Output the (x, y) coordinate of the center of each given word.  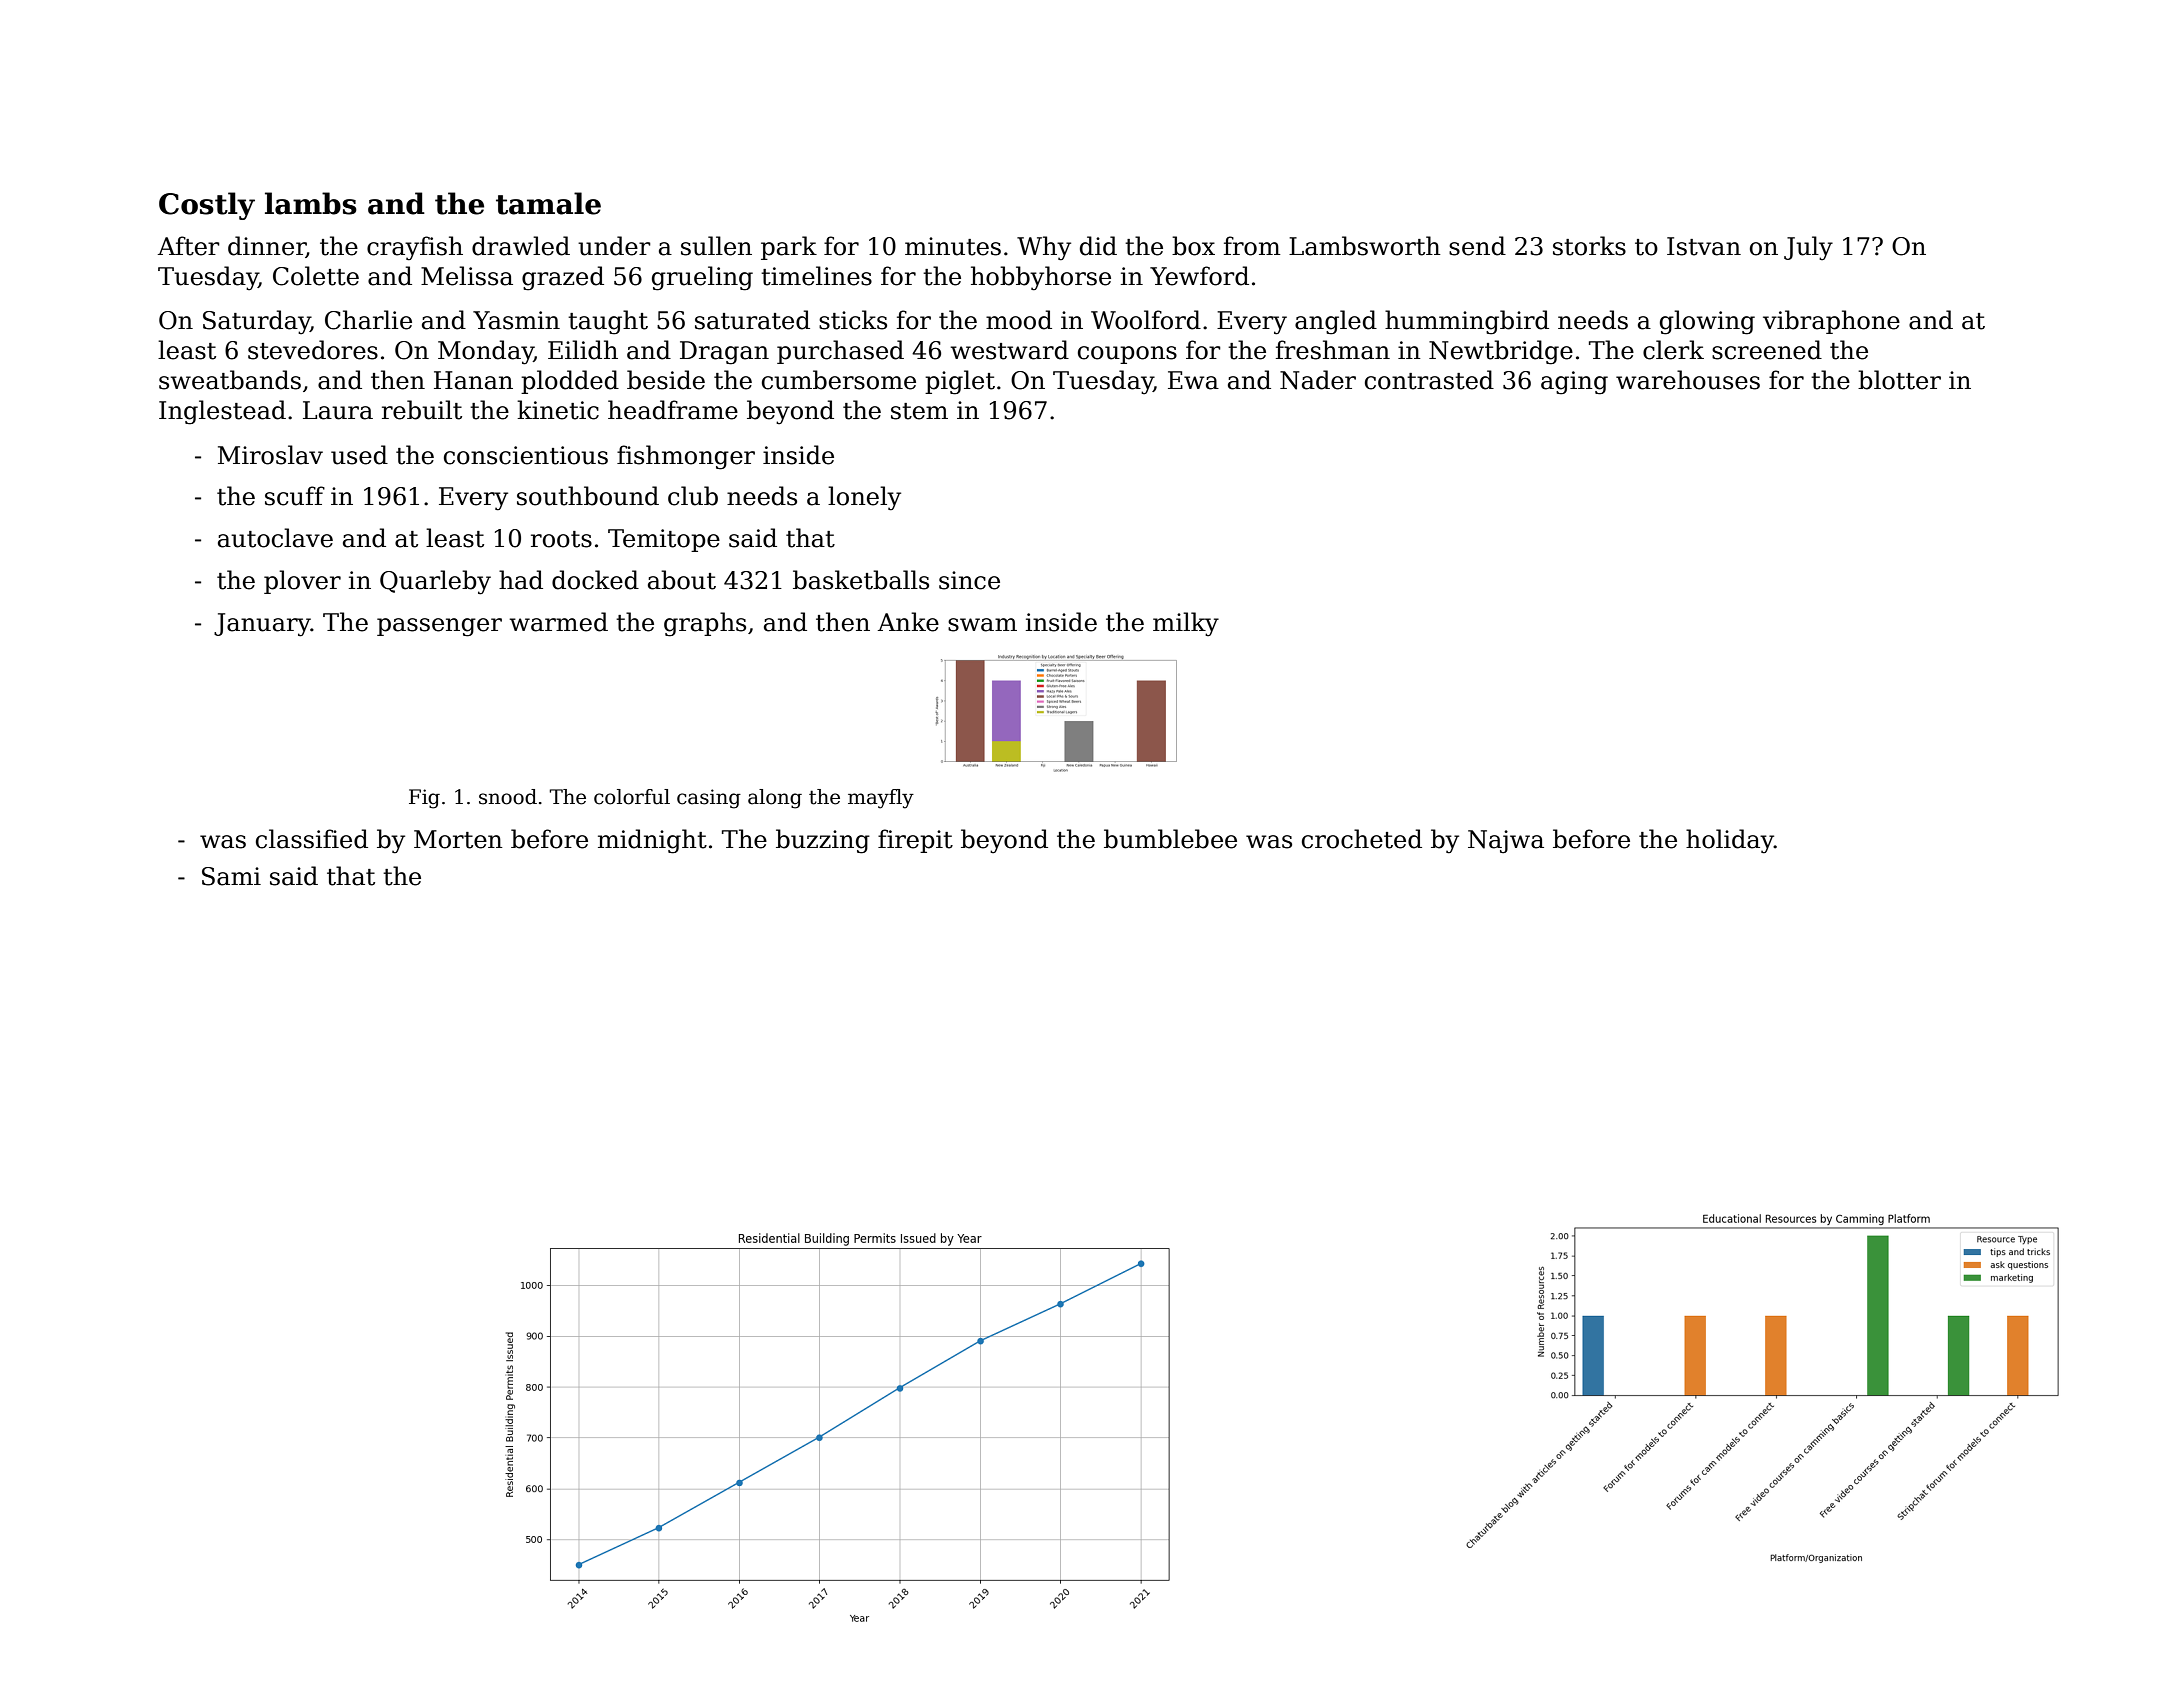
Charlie (368, 320)
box (1193, 246)
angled (1336, 322)
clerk (1673, 350)
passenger (439, 627)
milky (1186, 624)
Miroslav (270, 455)
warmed (559, 622)
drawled (521, 246)
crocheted (1362, 839)
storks (1589, 246)
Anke (908, 622)
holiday (1730, 841)
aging (1574, 383)
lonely (864, 498)
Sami (231, 876)
